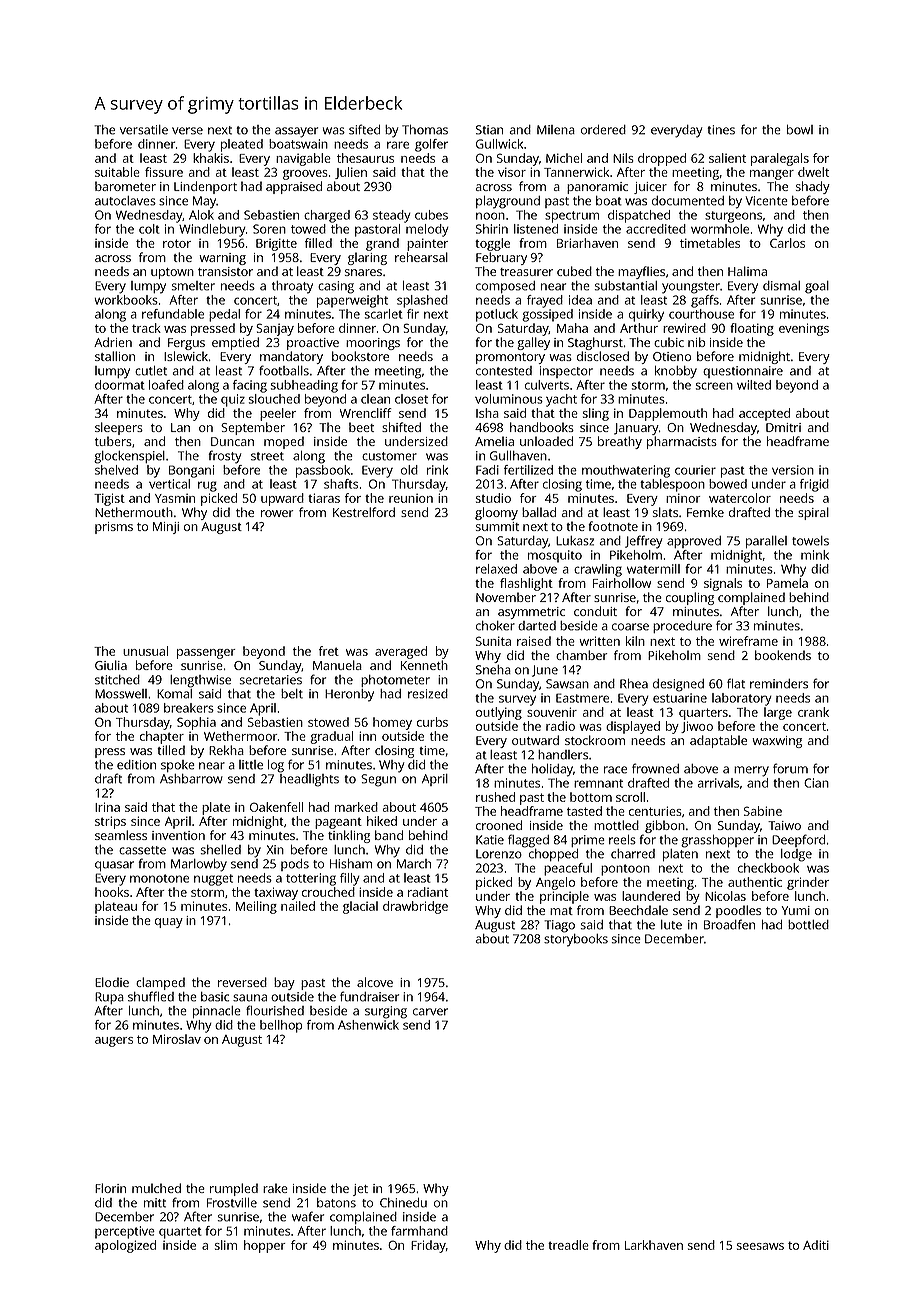 The width and height of the screenshot is (924, 1308). I want to click on contested, so click(504, 371).
